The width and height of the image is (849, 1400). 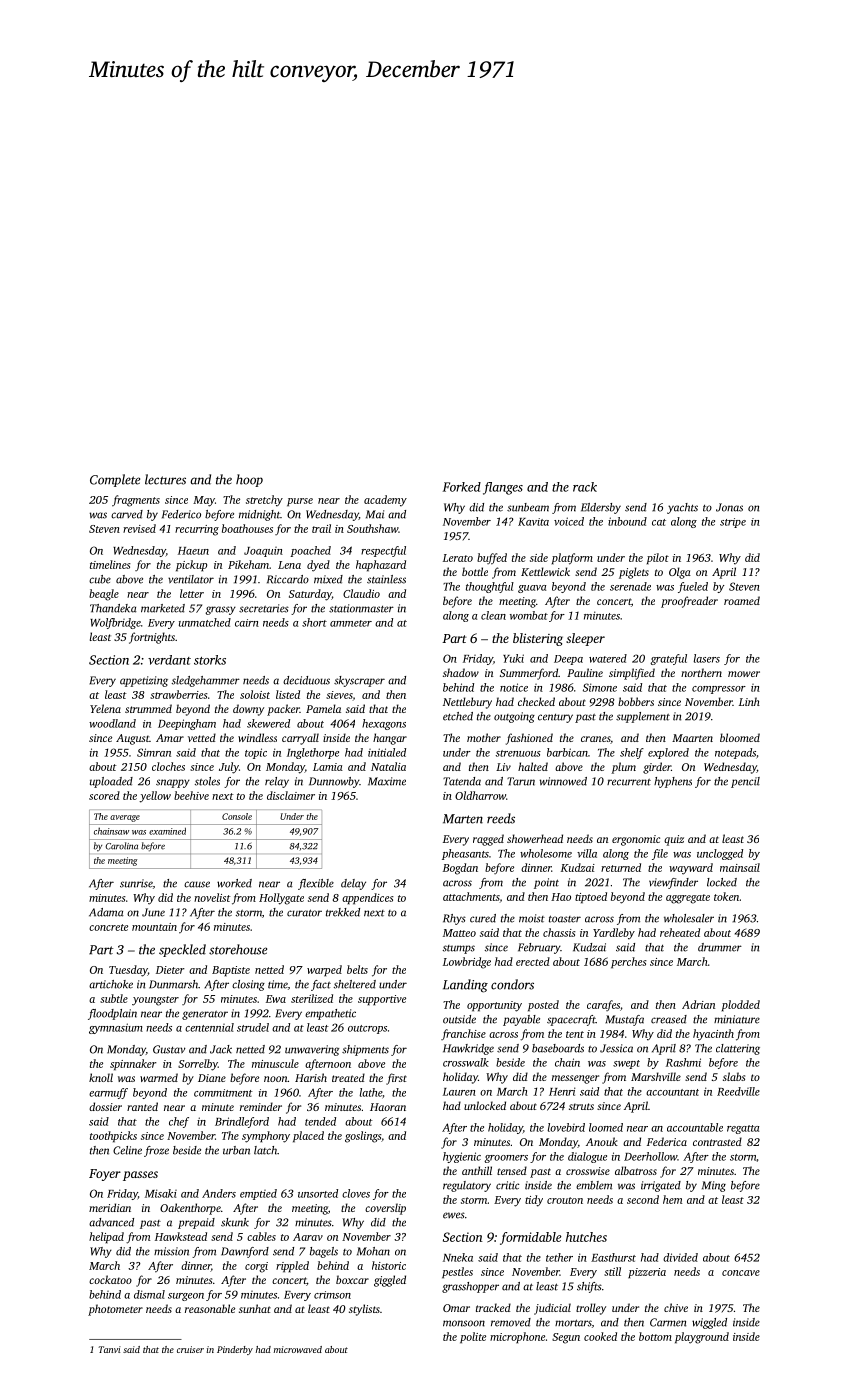 What do you see at coordinates (740, 867) in the image?
I see `mainsail` at bounding box center [740, 867].
